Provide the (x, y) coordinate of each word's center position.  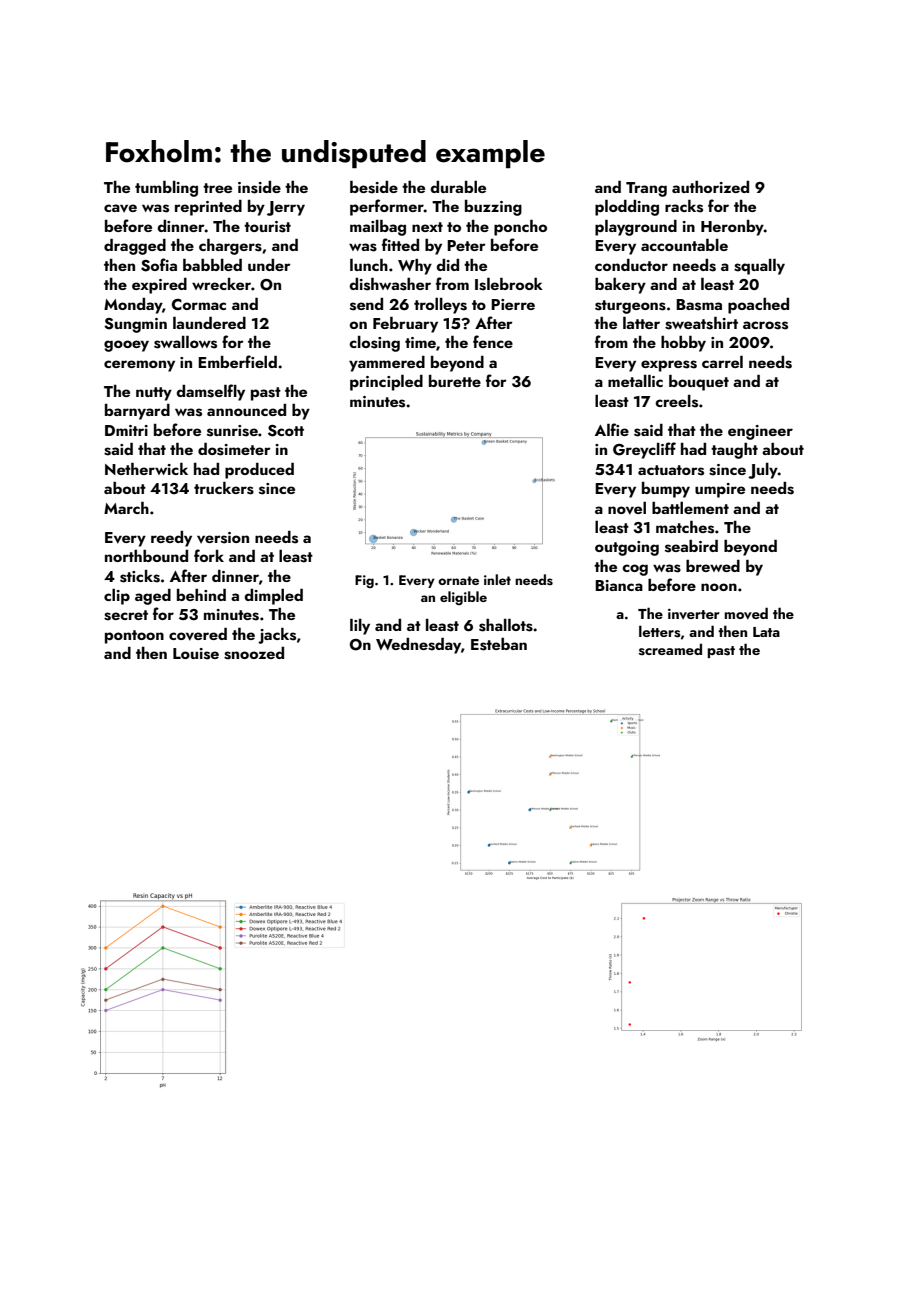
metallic (635, 381)
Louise (196, 654)
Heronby (732, 228)
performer (387, 207)
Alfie (612, 429)
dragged (135, 247)
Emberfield (237, 361)
